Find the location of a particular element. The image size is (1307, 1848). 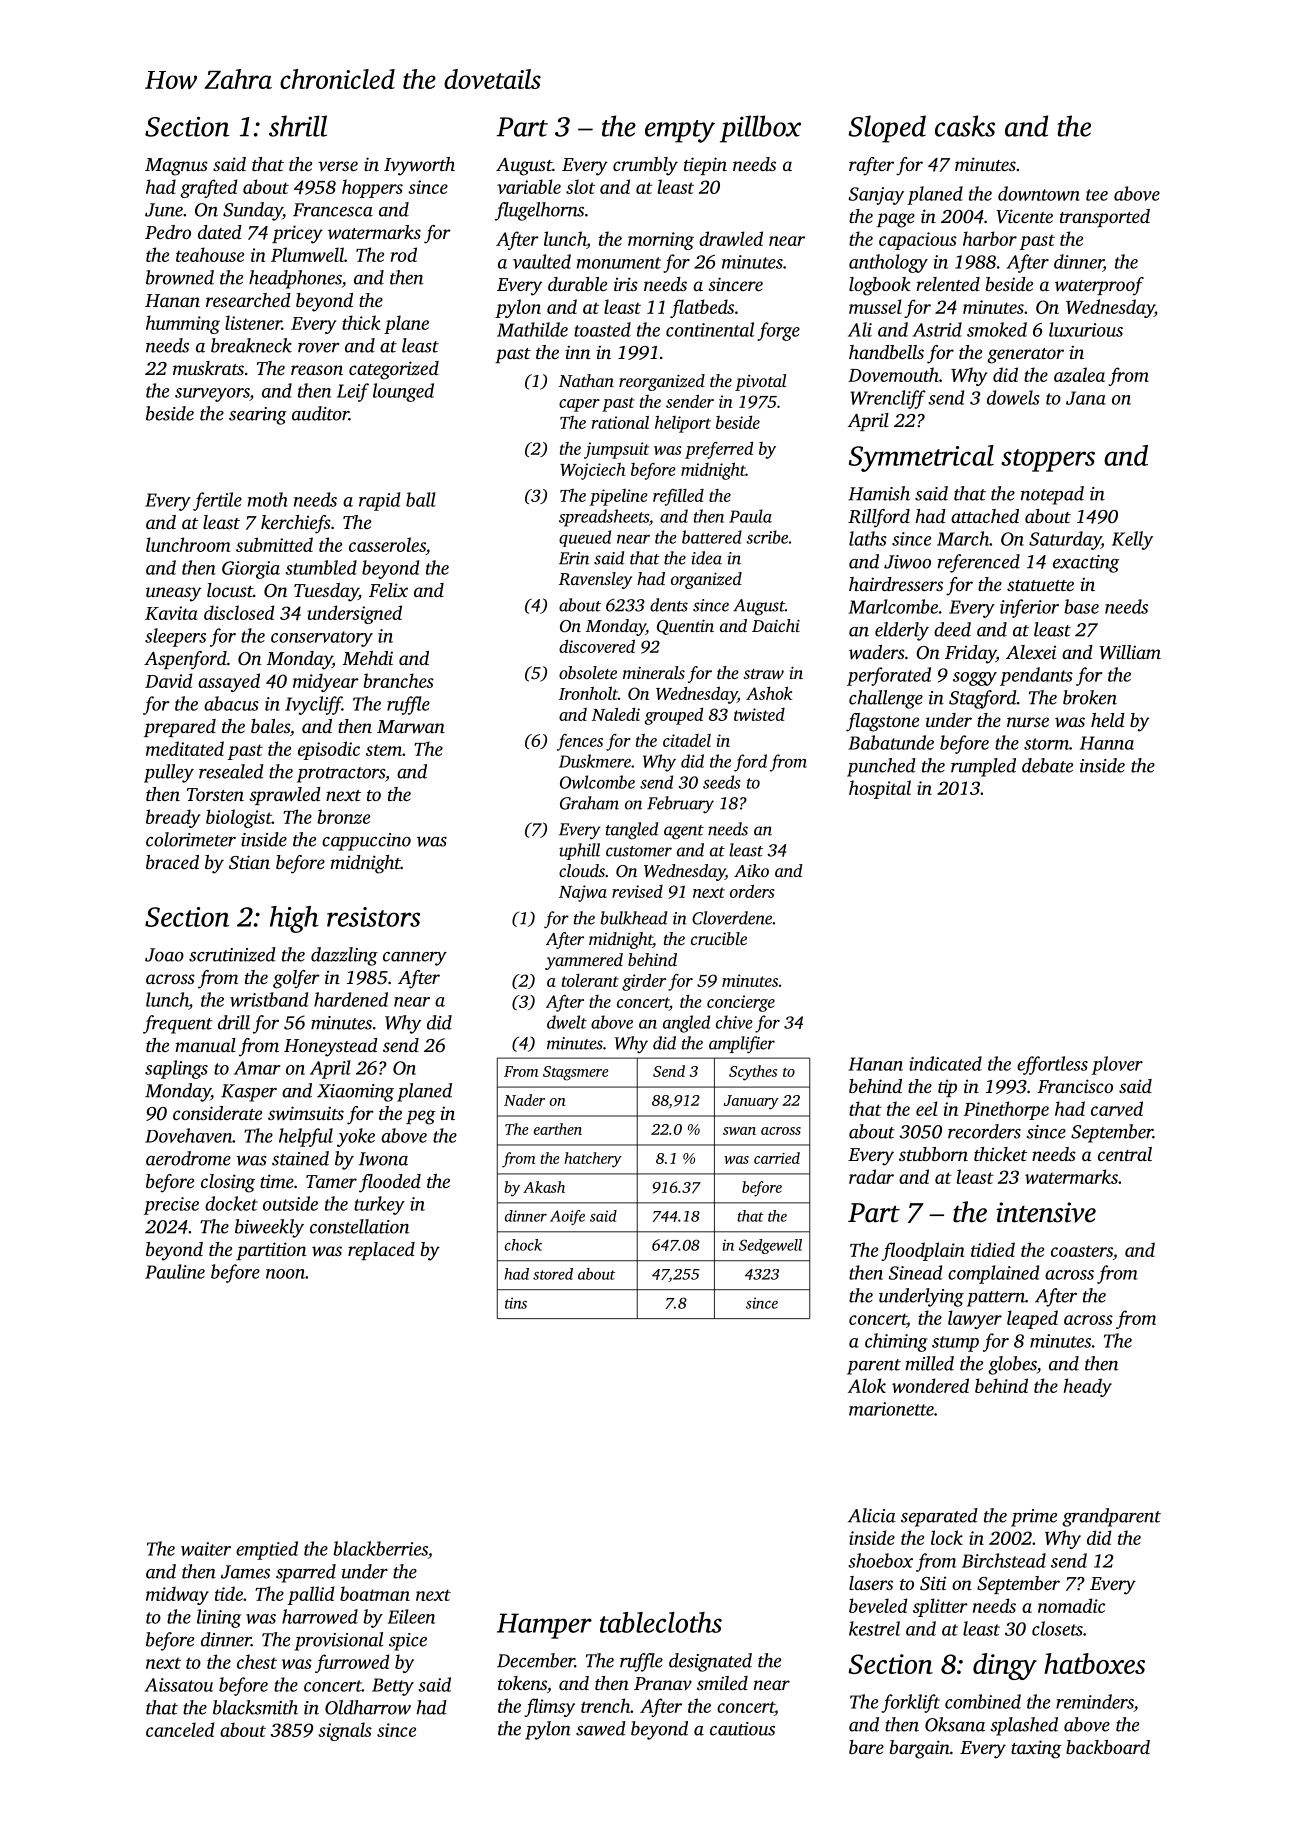

waiter is located at coordinates (206, 1549).
